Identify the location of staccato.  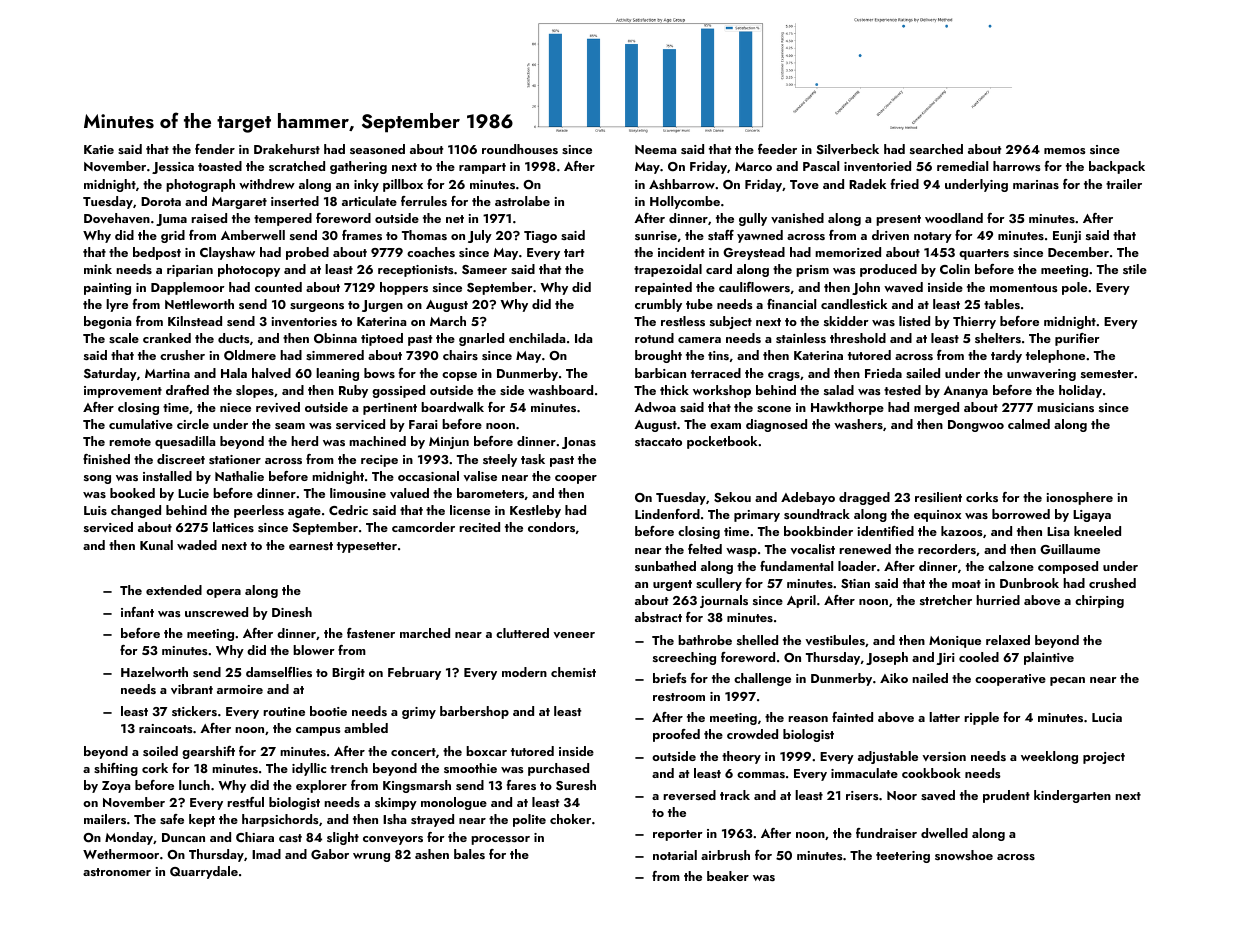
(658, 442).
